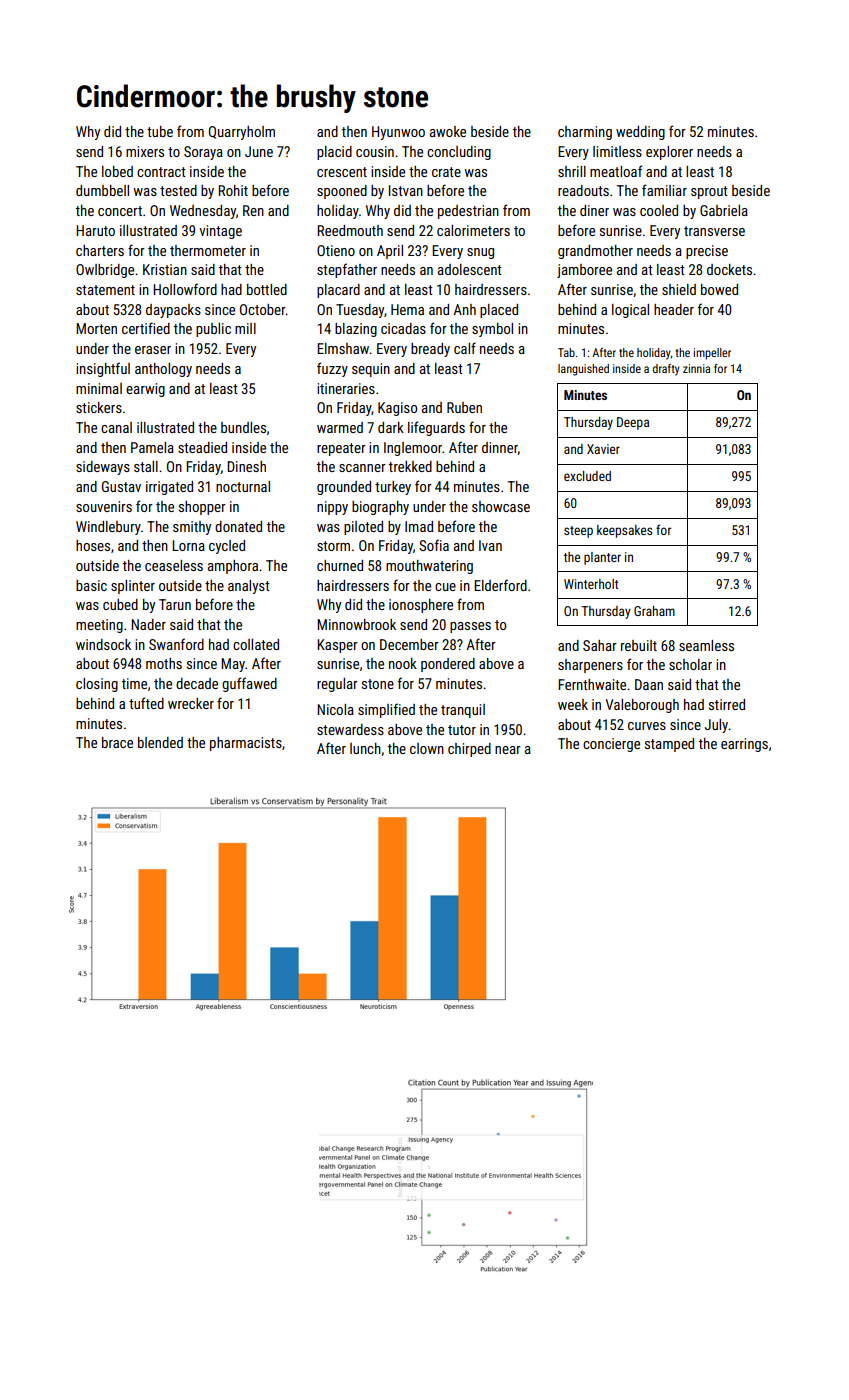  What do you see at coordinates (342, 192) in the image?
I see `spooned` at bounding box center [342, 192].
